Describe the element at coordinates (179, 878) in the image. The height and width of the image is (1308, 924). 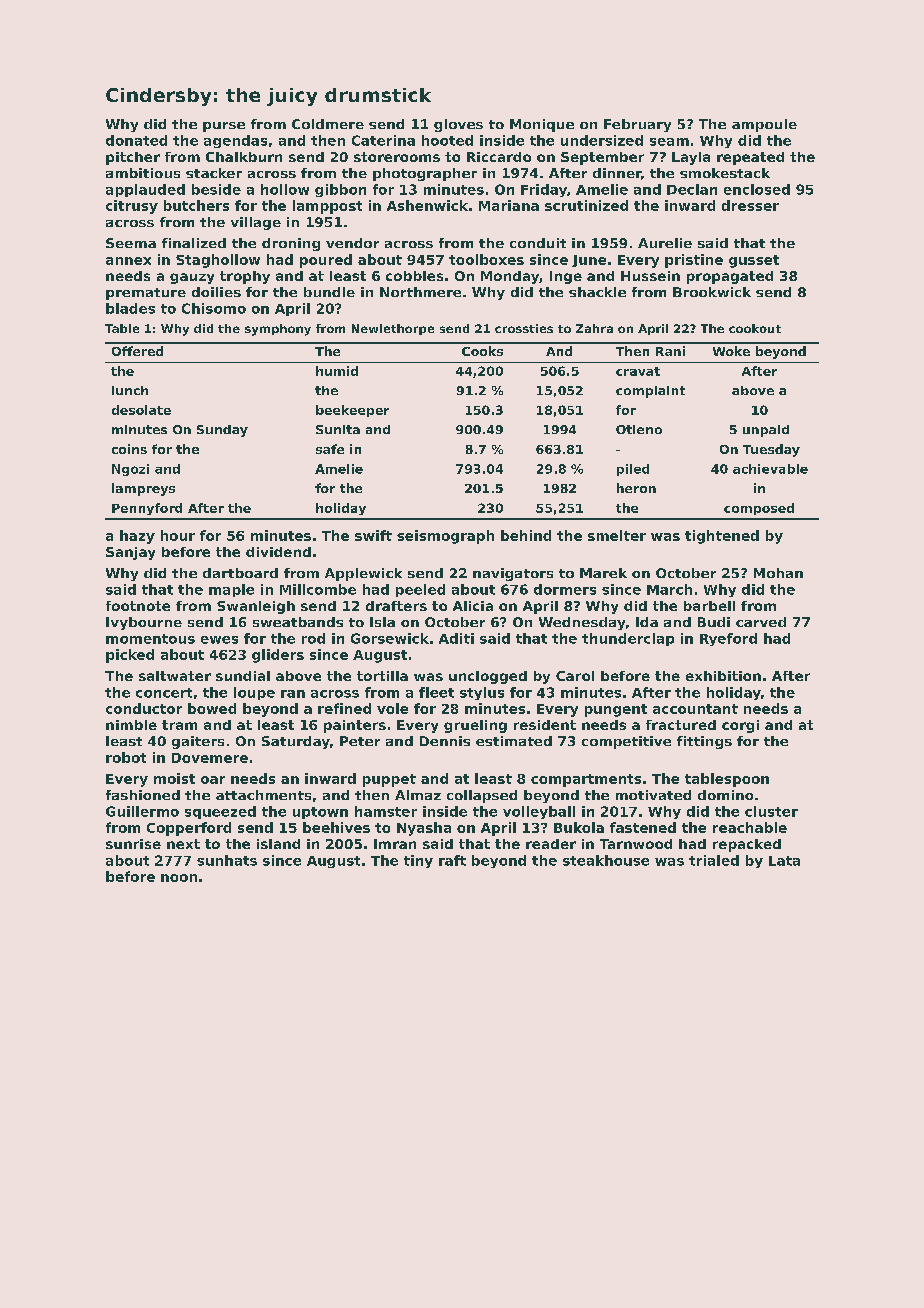
I see `noon` at that location.
